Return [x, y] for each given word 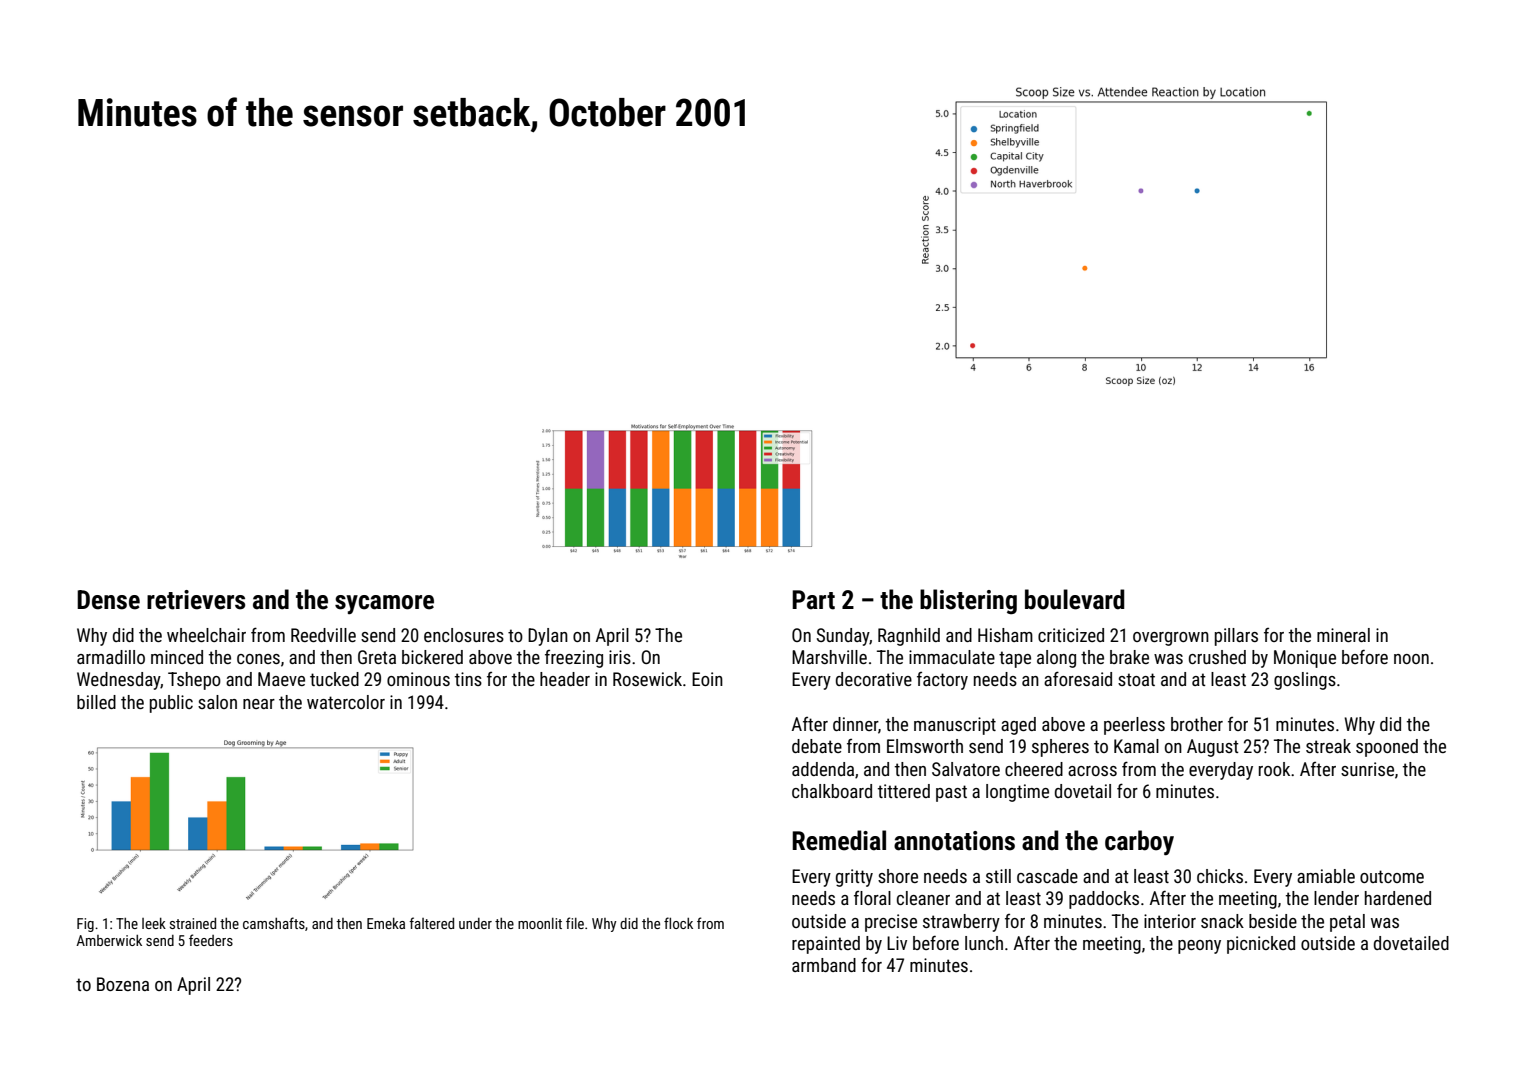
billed [96, 702]
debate [817, 746]
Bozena [123, 984]
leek [154, 923]
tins [468, 679]
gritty [854, 878]
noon [1411, 659]
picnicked [1261, 945]
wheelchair [206, 635]
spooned [1387, 748]
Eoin [707, 679]
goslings [1305, 681]
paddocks [1104, 900]
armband [824, 965]
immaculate [952, 657]
